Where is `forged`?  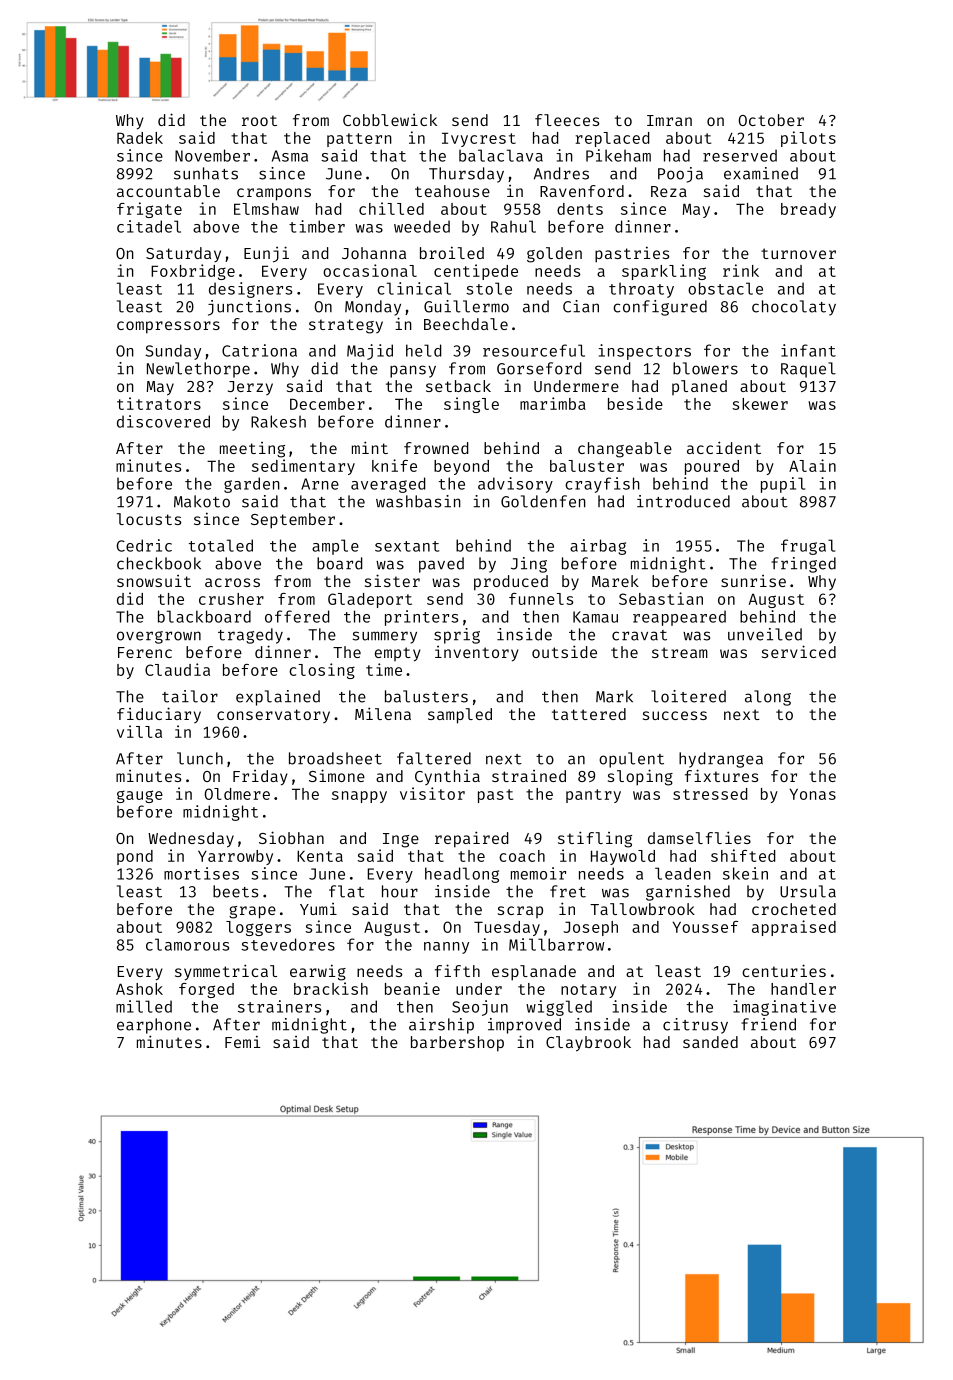 forged is located at coordinates (206, 990).
